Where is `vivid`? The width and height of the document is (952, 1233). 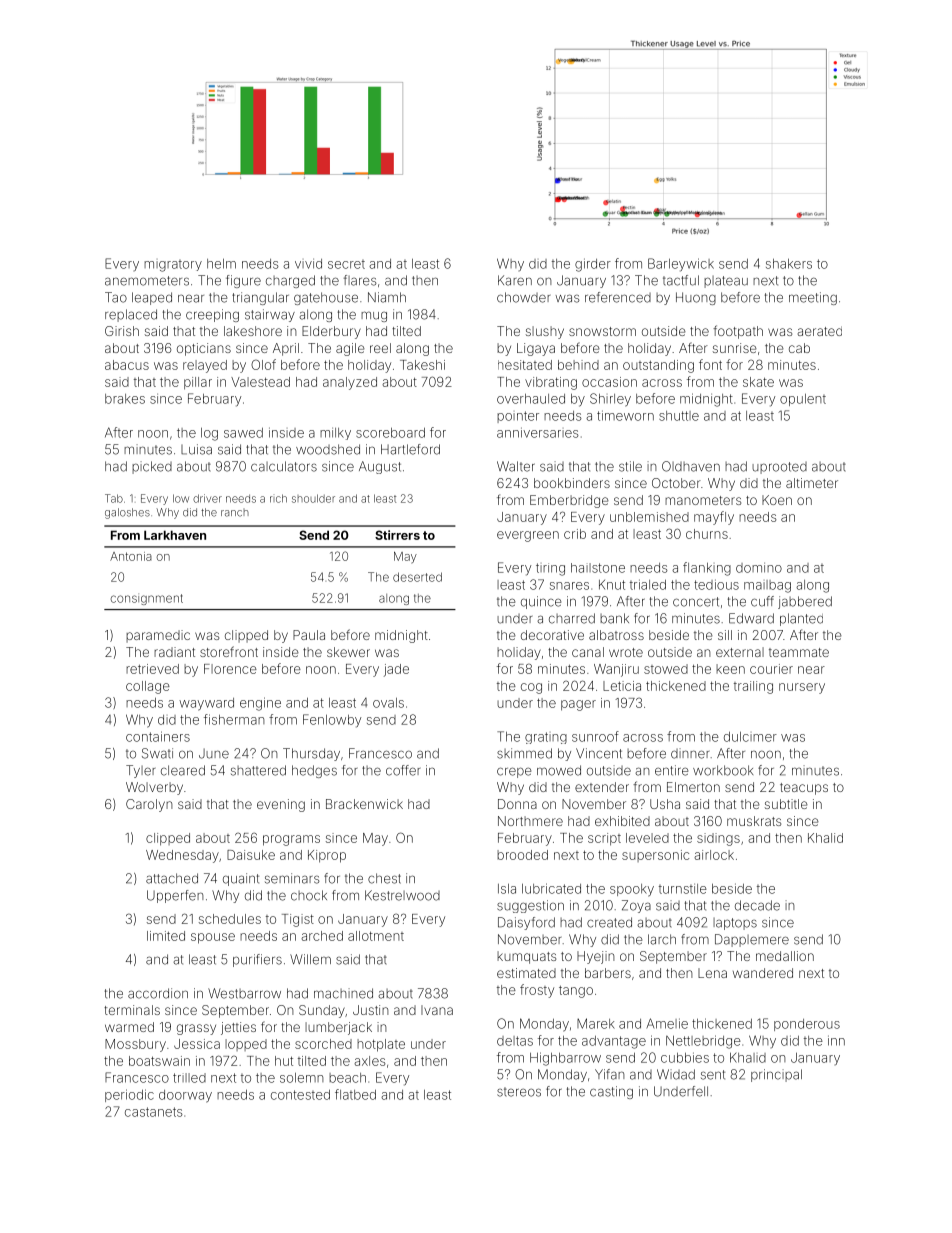 vivid is located at coordinates (308, 264).
